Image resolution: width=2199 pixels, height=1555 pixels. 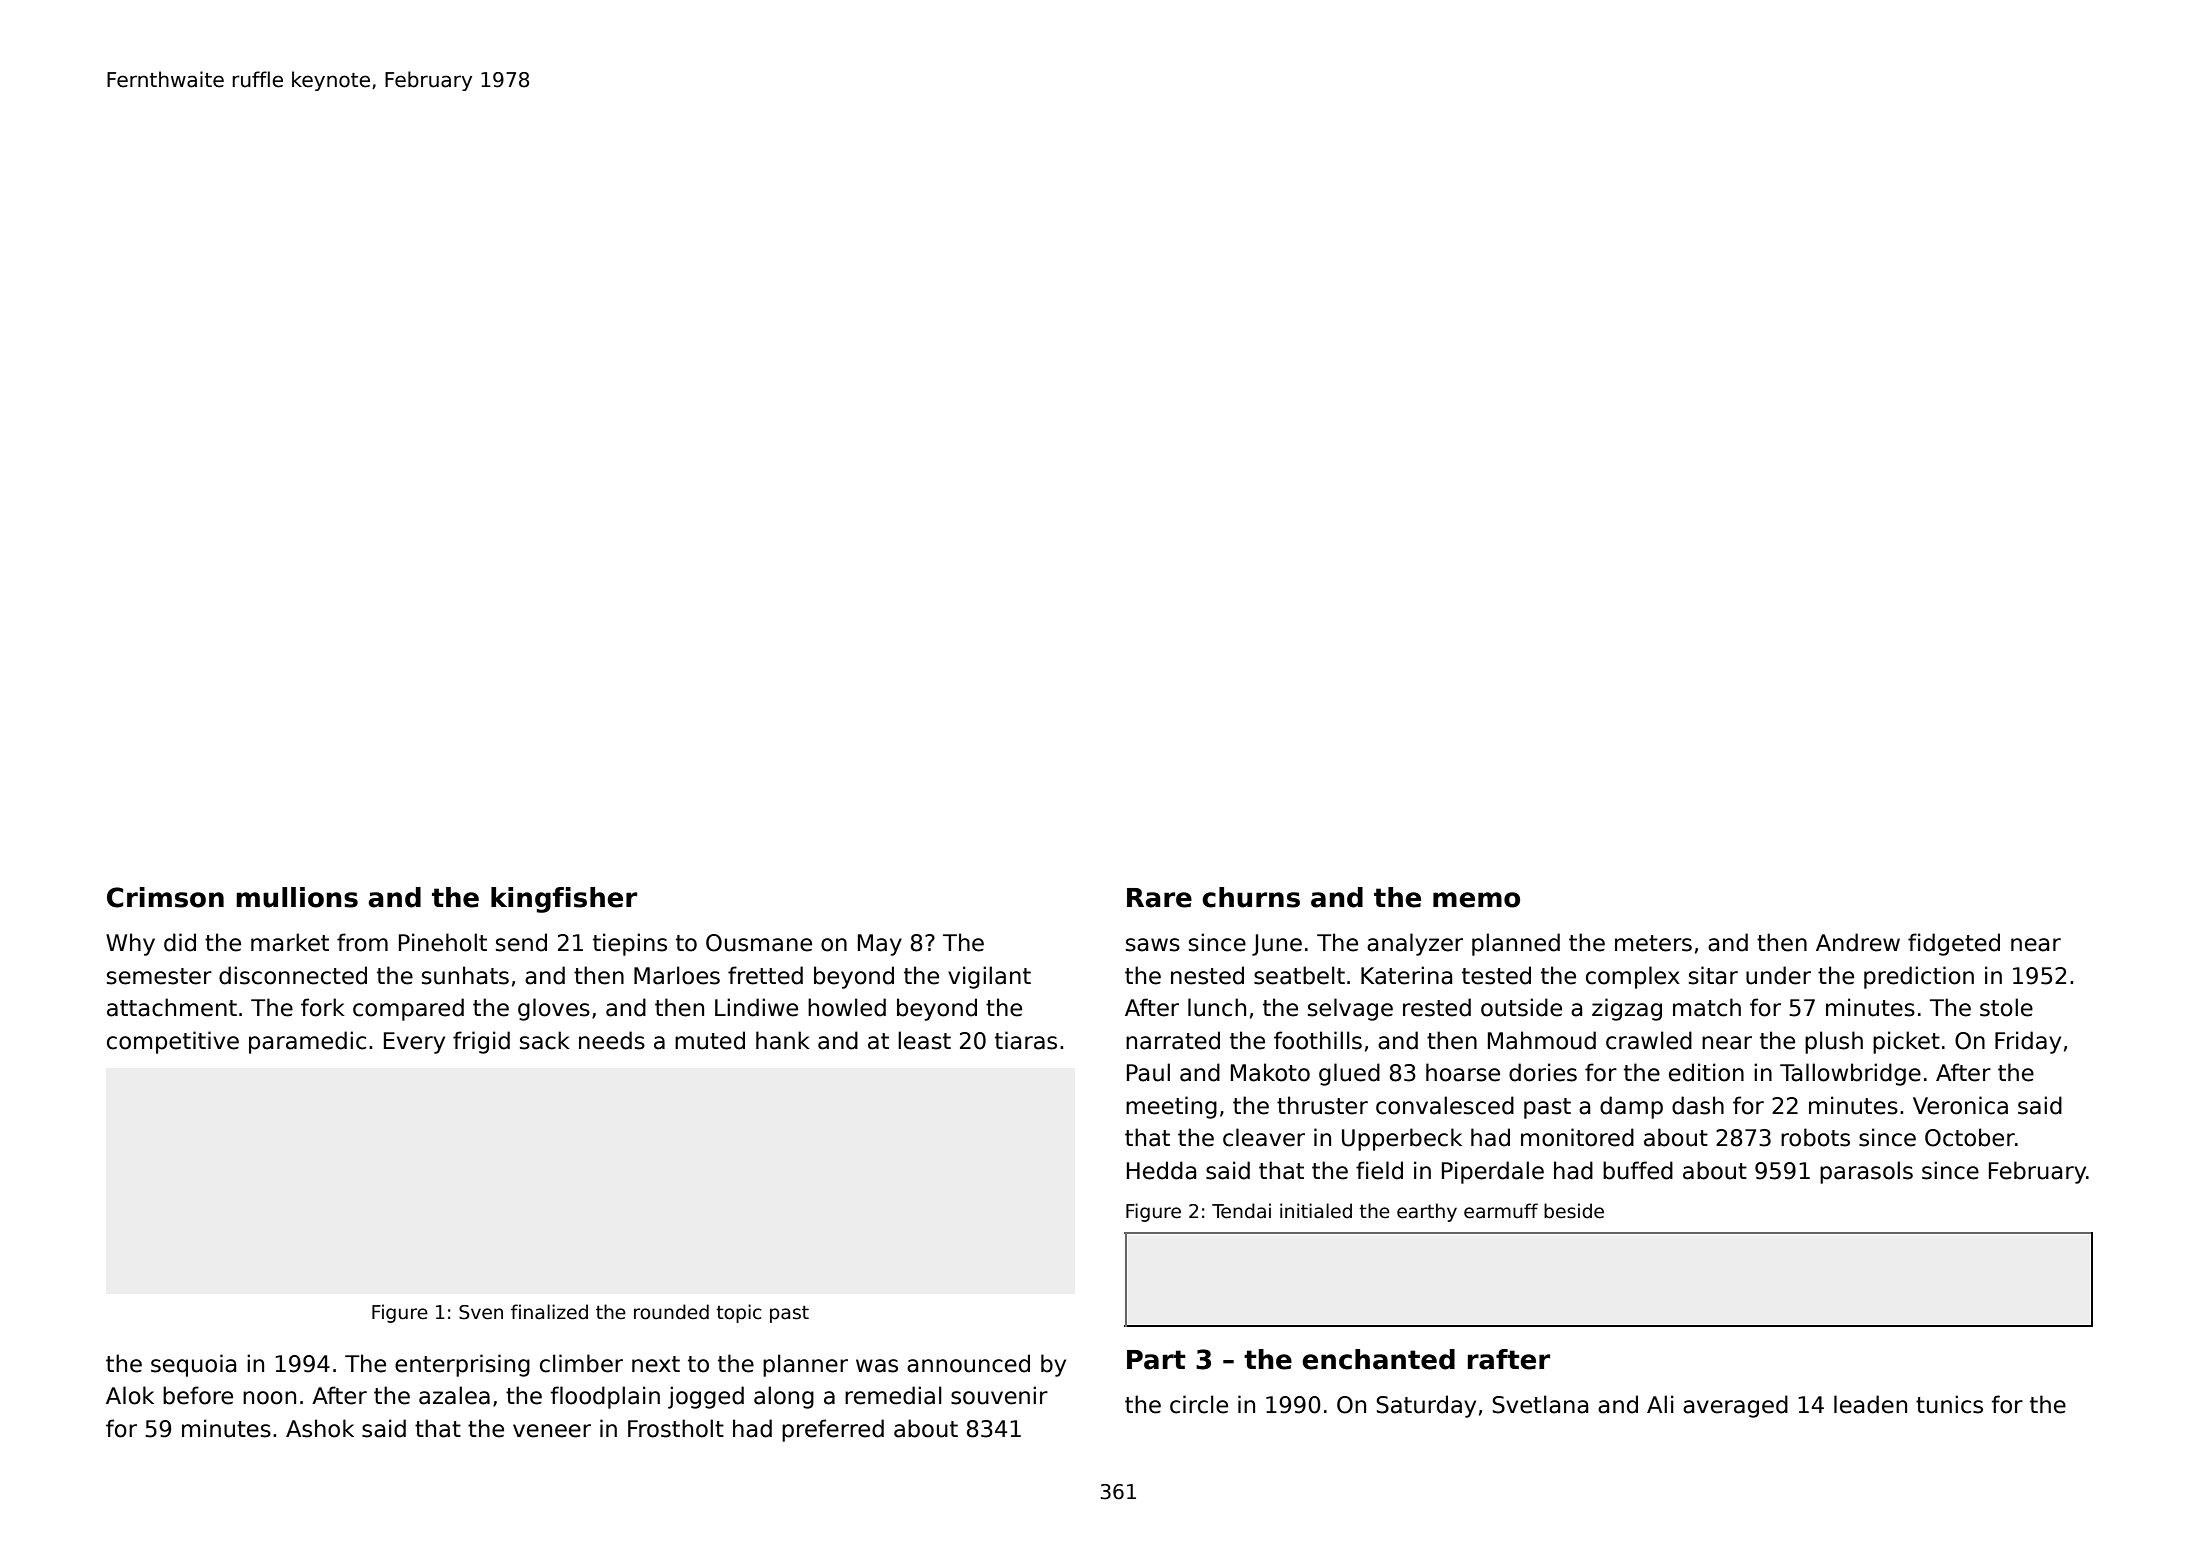 What do you see at coordinates (1815, 1137) in the document?
I see `robots` at bounding box center [1815, 1137].
